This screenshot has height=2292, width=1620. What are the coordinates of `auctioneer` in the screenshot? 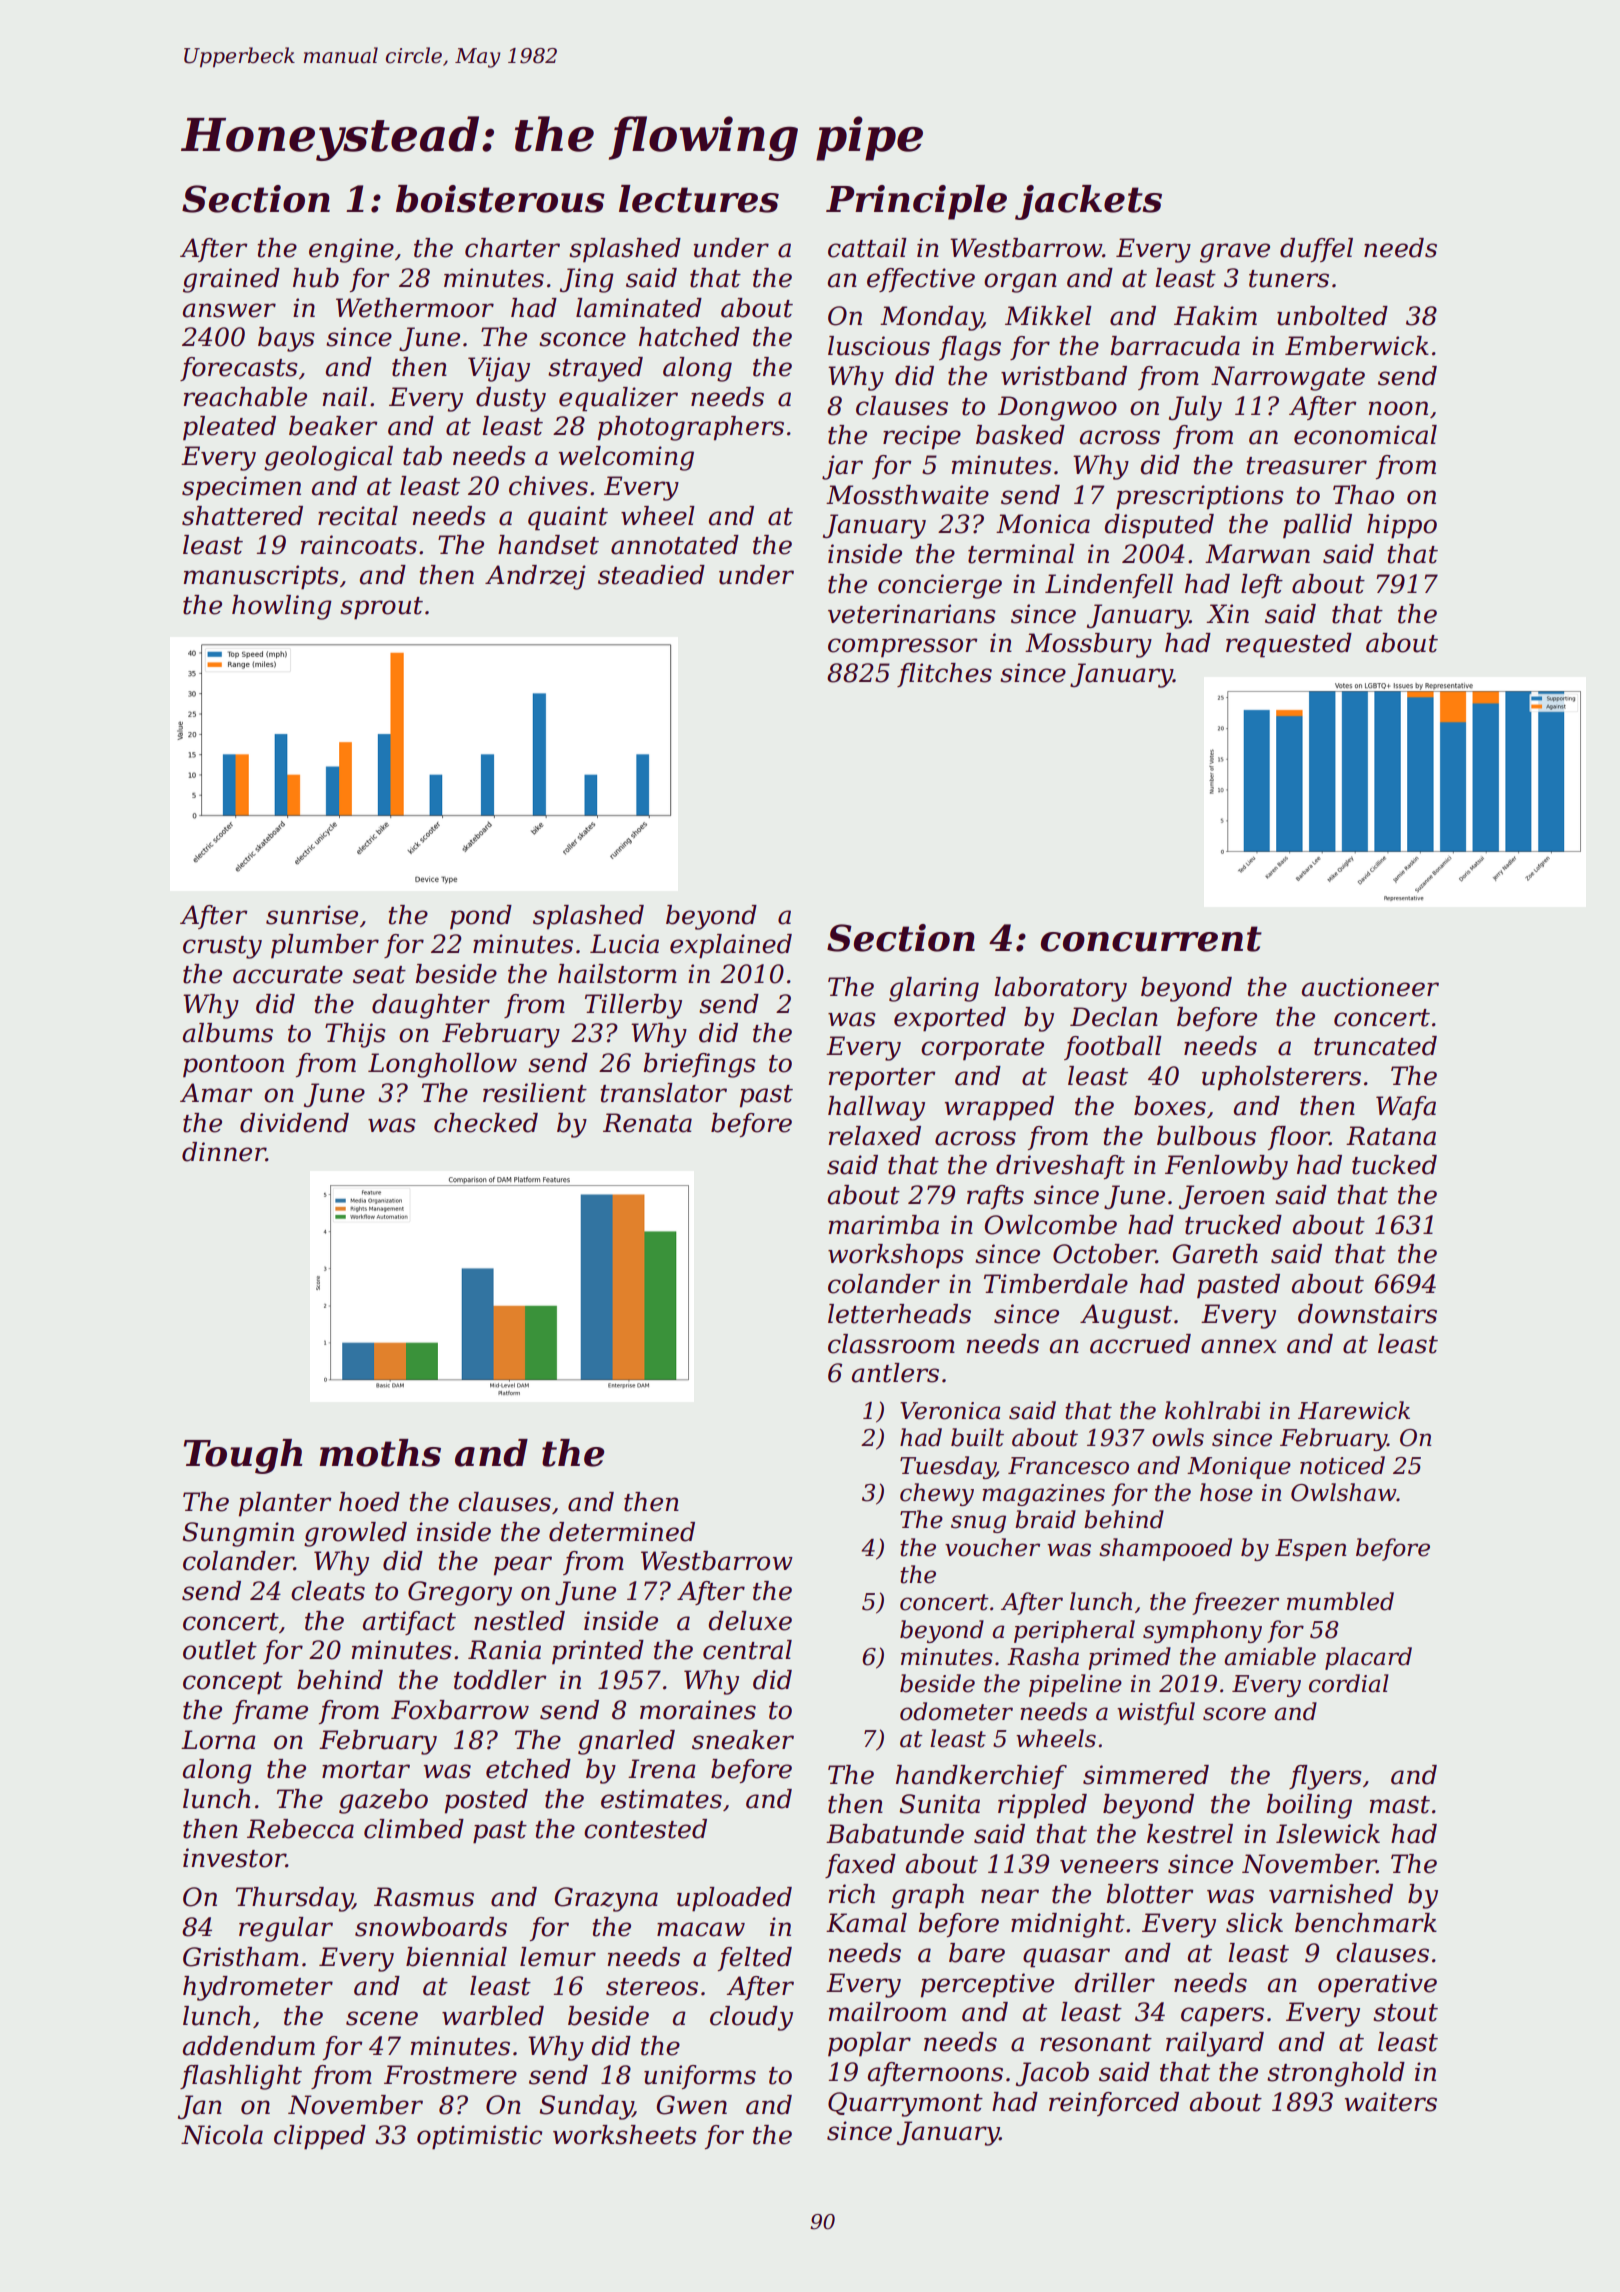 It's located at (1370, 987).
